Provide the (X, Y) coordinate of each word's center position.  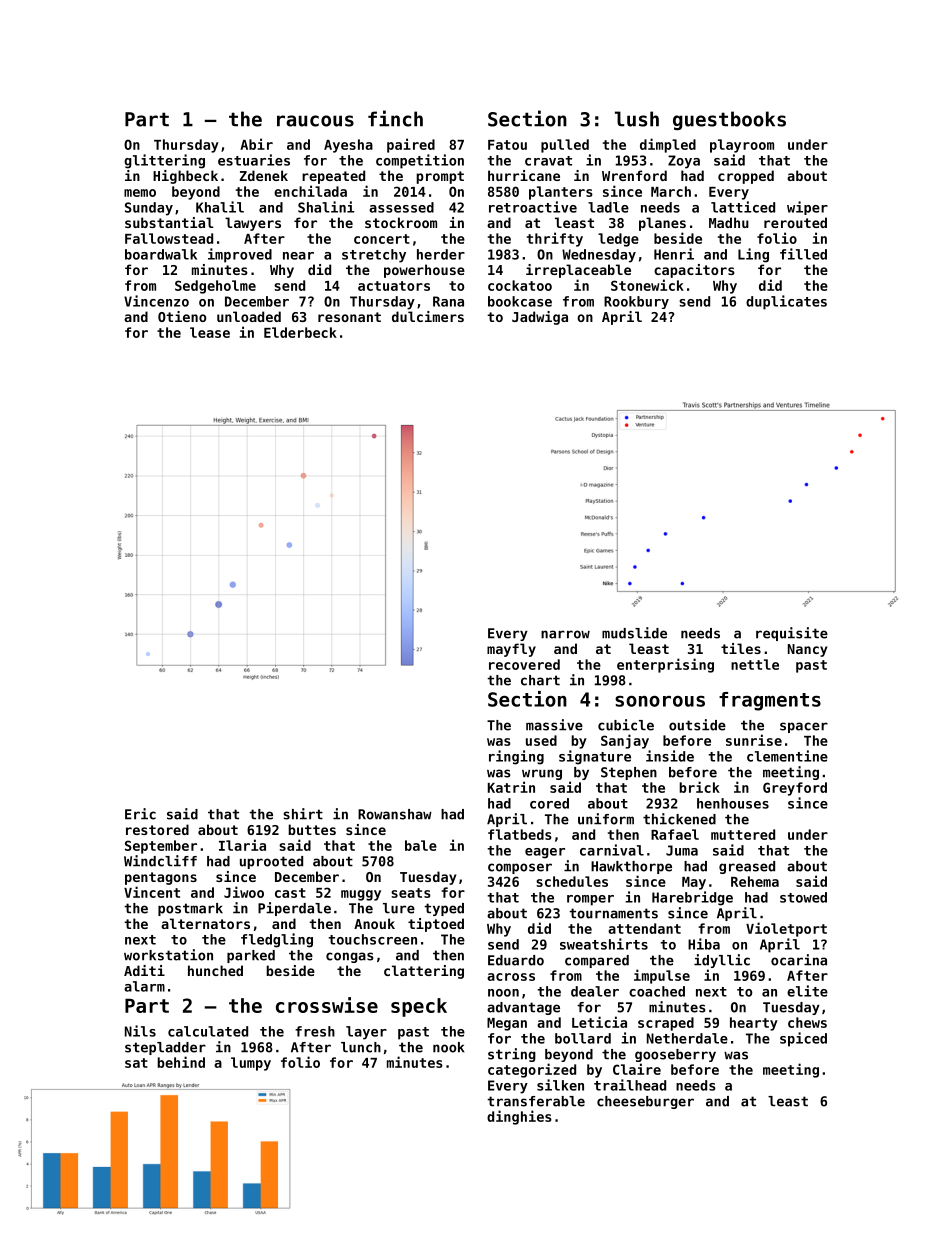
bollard (583, 1038)
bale (421, 845)
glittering (164, 161)
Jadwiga (540, 318)
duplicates (786, 302)
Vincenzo (156, 301)
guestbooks (729, 120)
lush (637, 119)
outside (697, 725)
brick (699, 787)
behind (181, 1062)
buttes (312, 829)
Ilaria (242, 845)
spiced (803, 1039)
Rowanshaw (395, 814)
